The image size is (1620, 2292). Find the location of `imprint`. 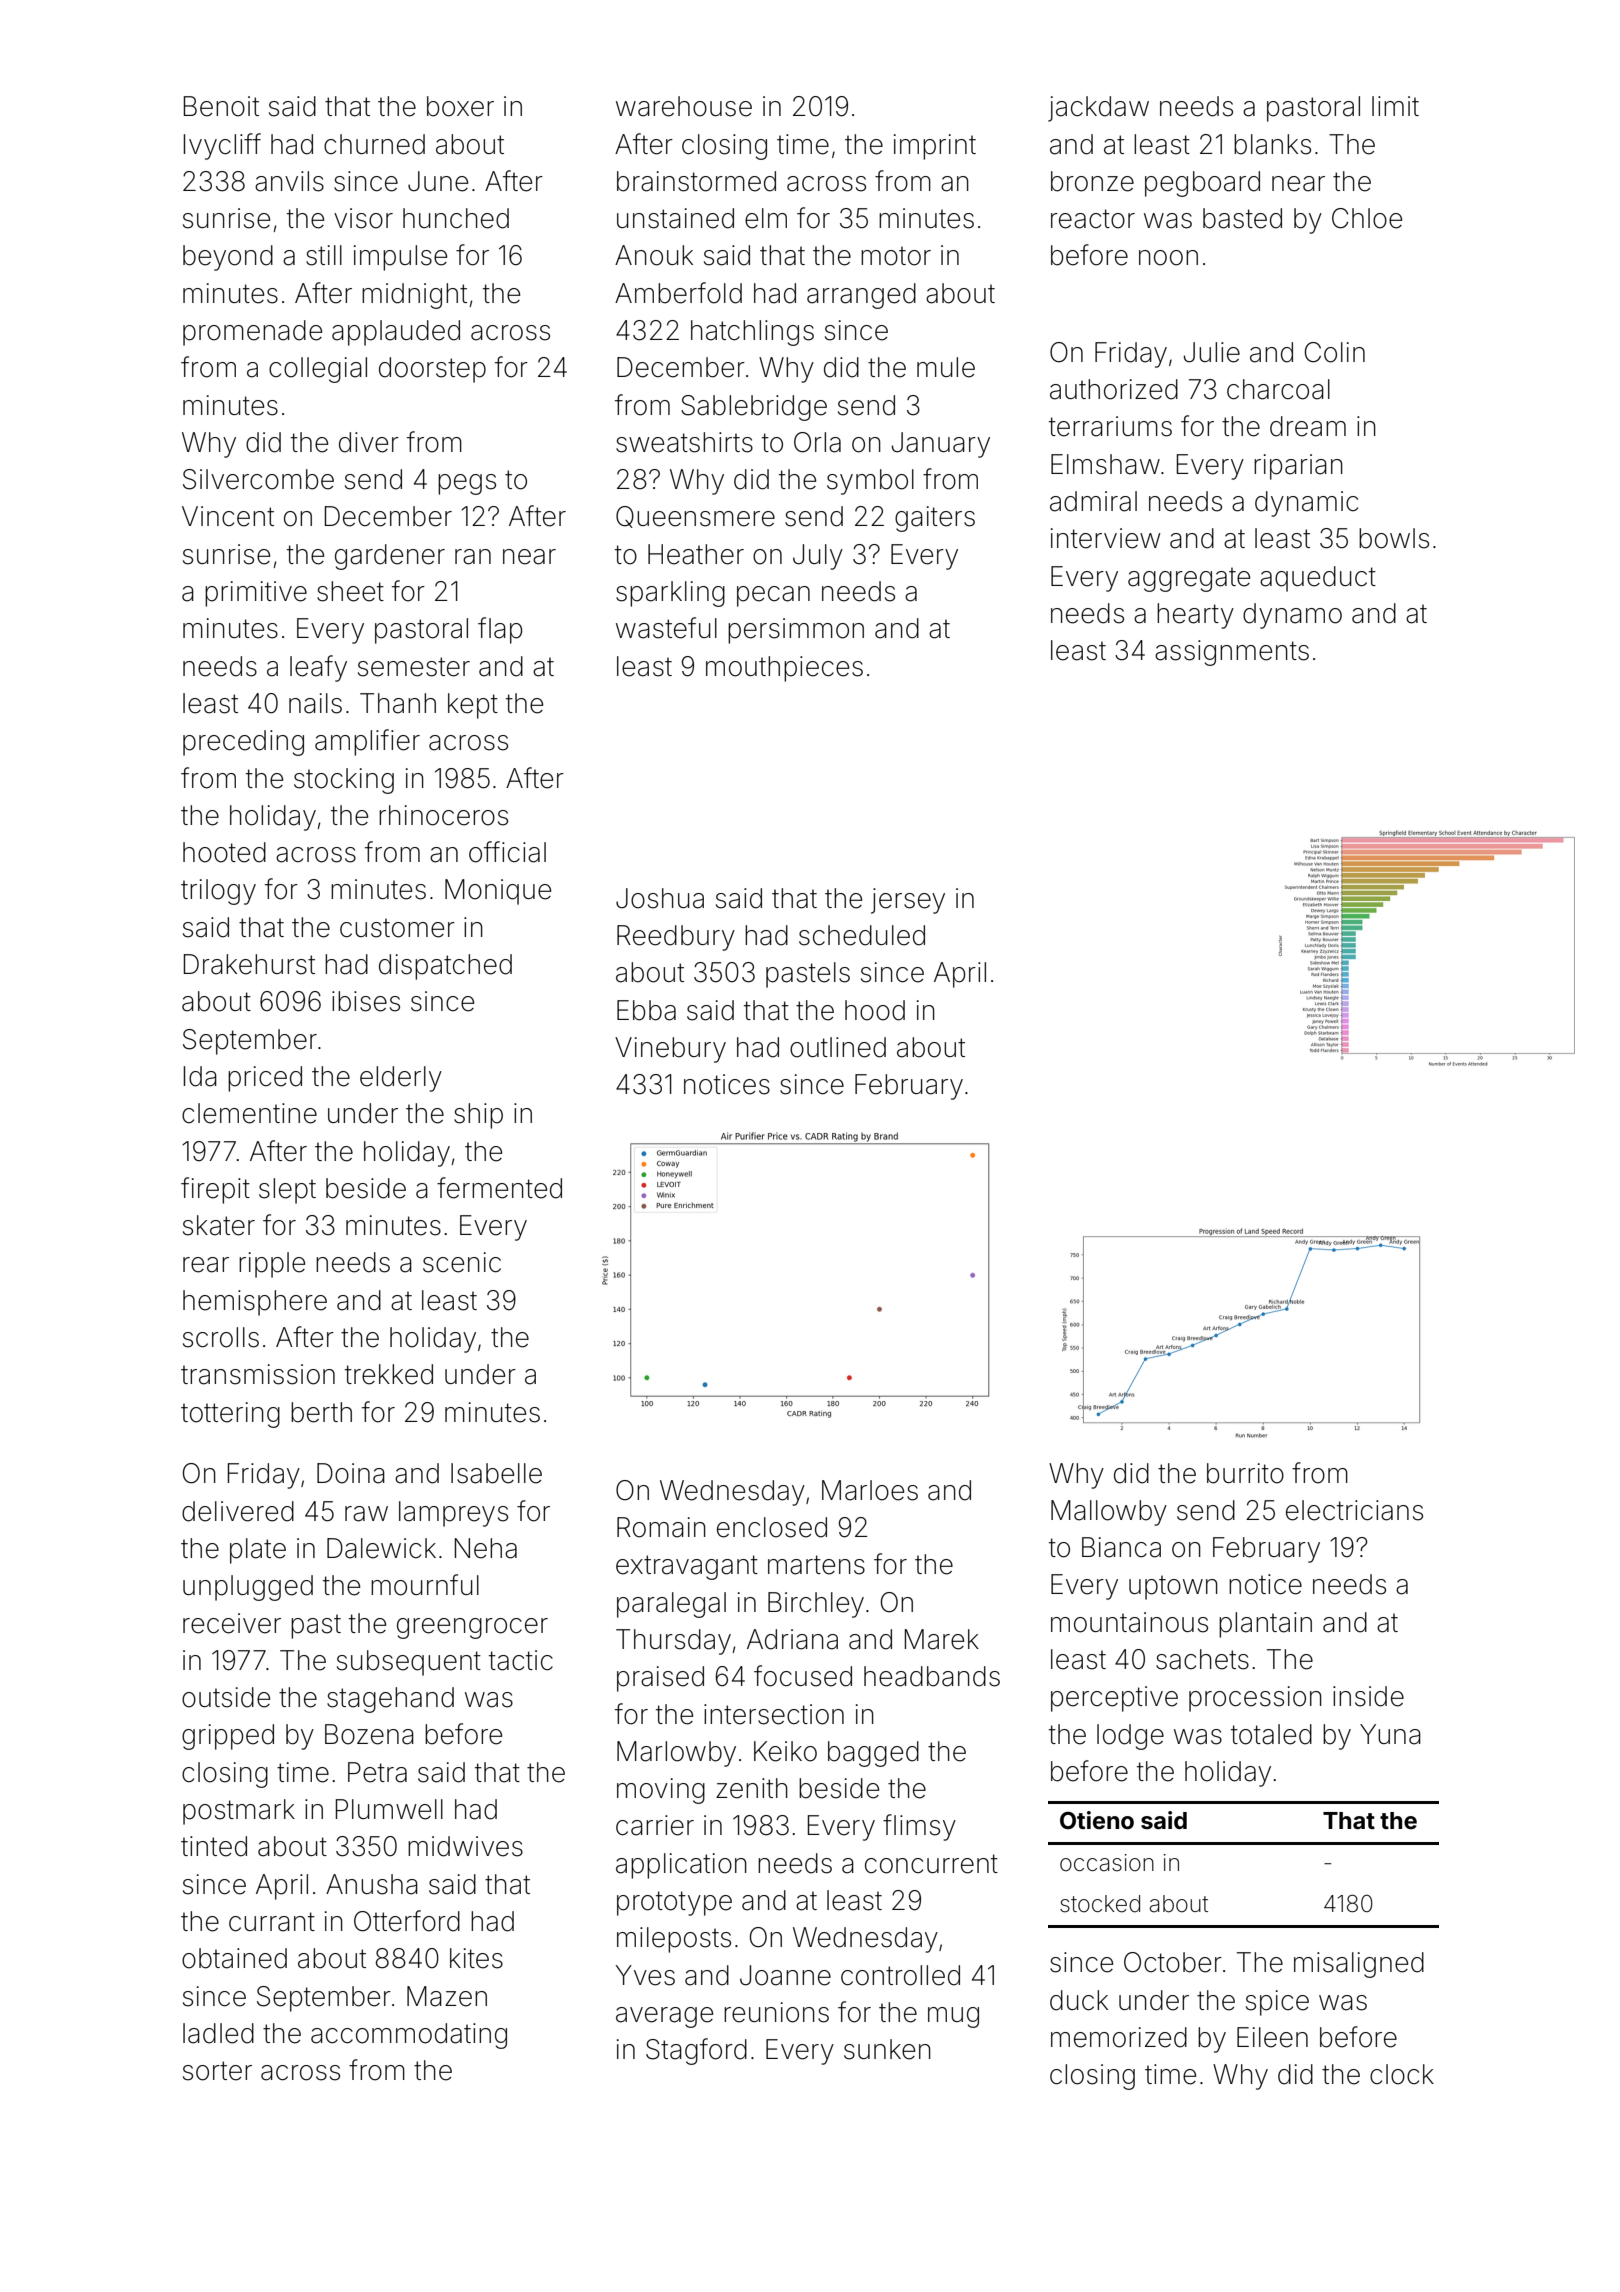

imprint is located at coordinates (935, 147).
